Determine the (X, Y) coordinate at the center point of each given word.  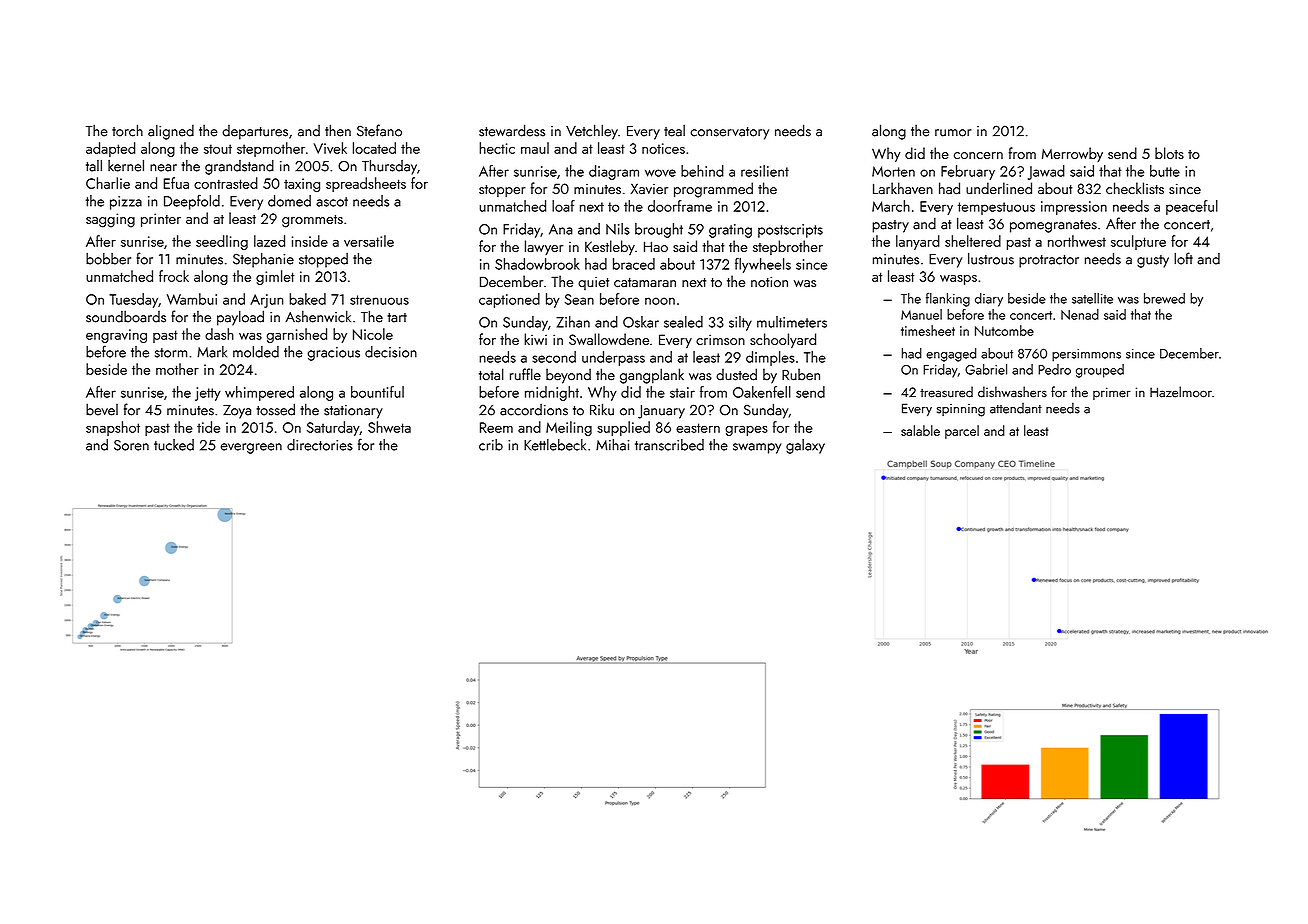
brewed (1164, 298)
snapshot (113, 428)
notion (769, 282)
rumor (953, 133)
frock (174, 276)
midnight (552, 393)
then (338, 130)
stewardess (512, 130)
